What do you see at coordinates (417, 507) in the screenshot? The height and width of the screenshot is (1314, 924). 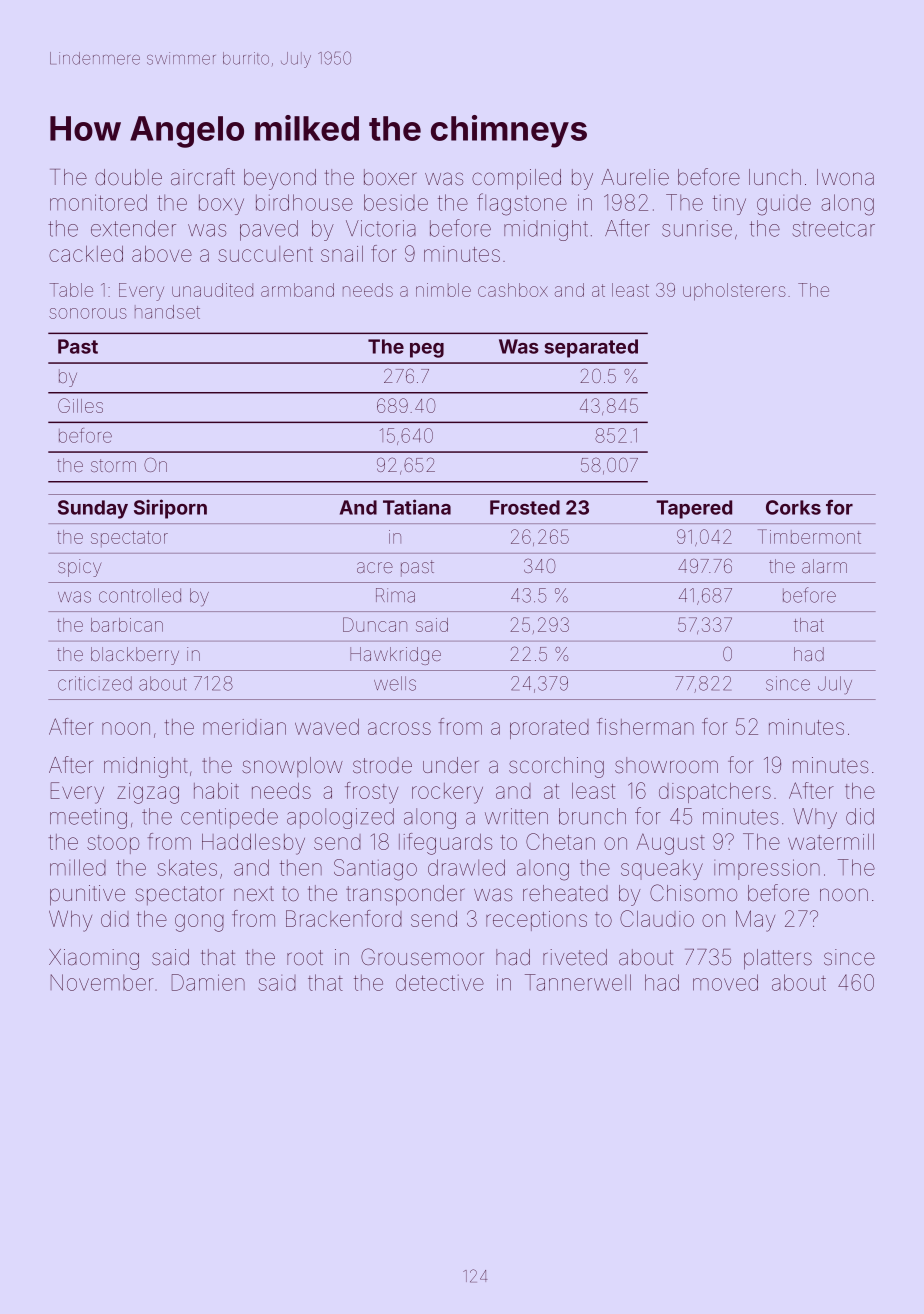 I see `Tatiana` at bounding box center [417, 507].
